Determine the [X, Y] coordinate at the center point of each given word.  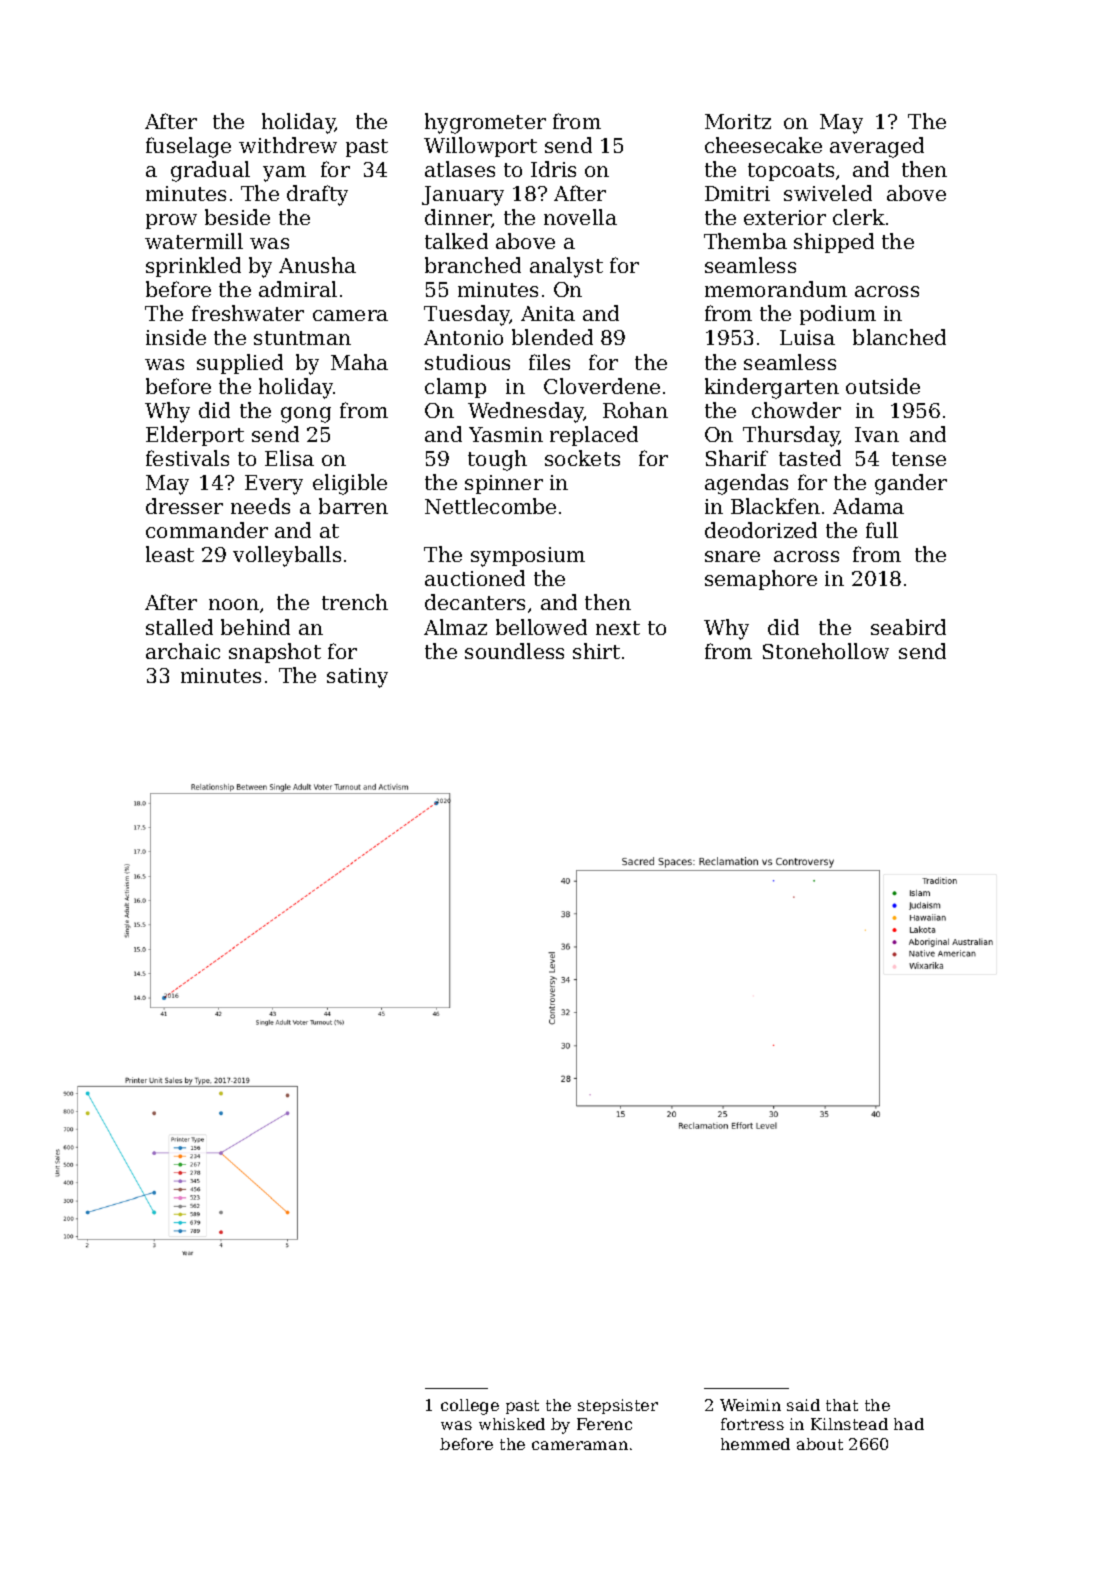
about [820, 1444]
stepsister [618, 1406]
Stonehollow [826, 651]
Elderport [195, 436]
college [470, 1407]
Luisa [807, 337]
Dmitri [737, 193]
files [549, 362]
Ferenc [604, 1424]
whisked [512, 1424]
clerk [859, 217]
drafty [317, 195]
